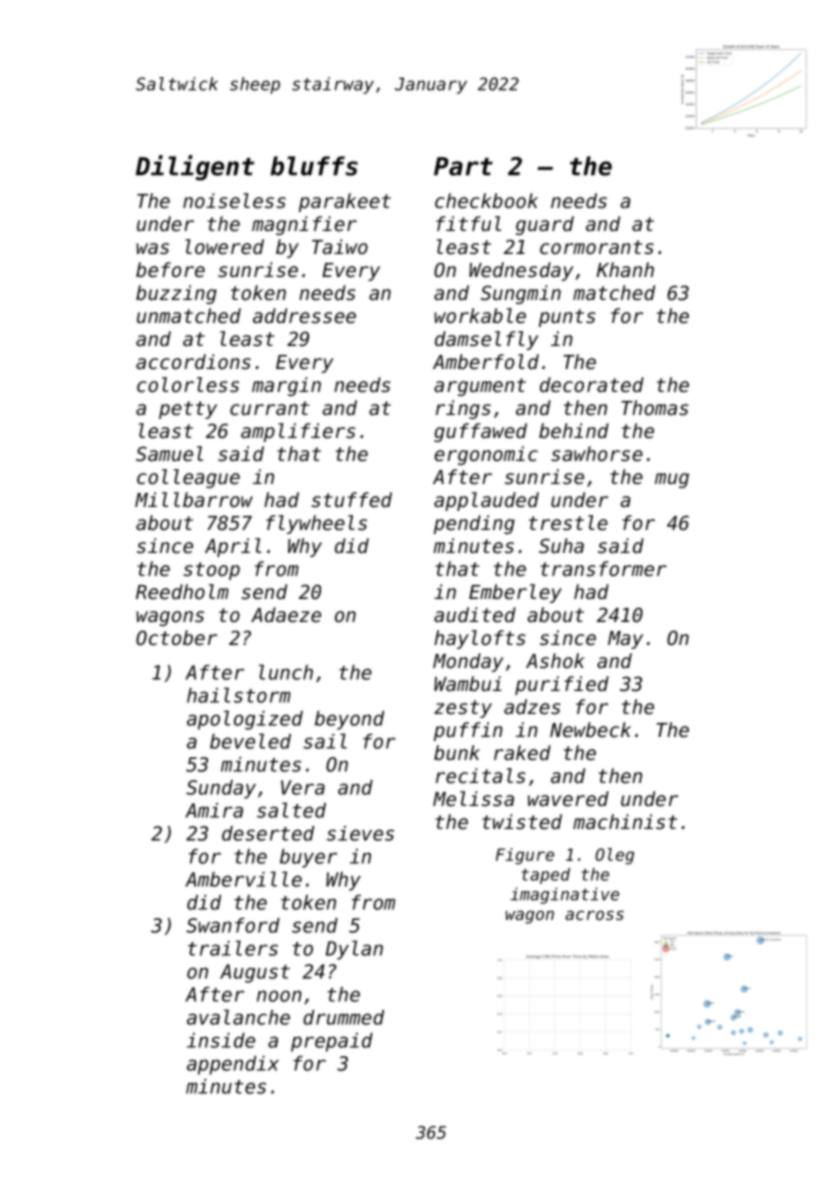 The height and width of the screenshot is (1180, 832). What do you see at coordinates (625, 269) in the screenshot?
I see `Khanh` at bounding box center [625, 269].
